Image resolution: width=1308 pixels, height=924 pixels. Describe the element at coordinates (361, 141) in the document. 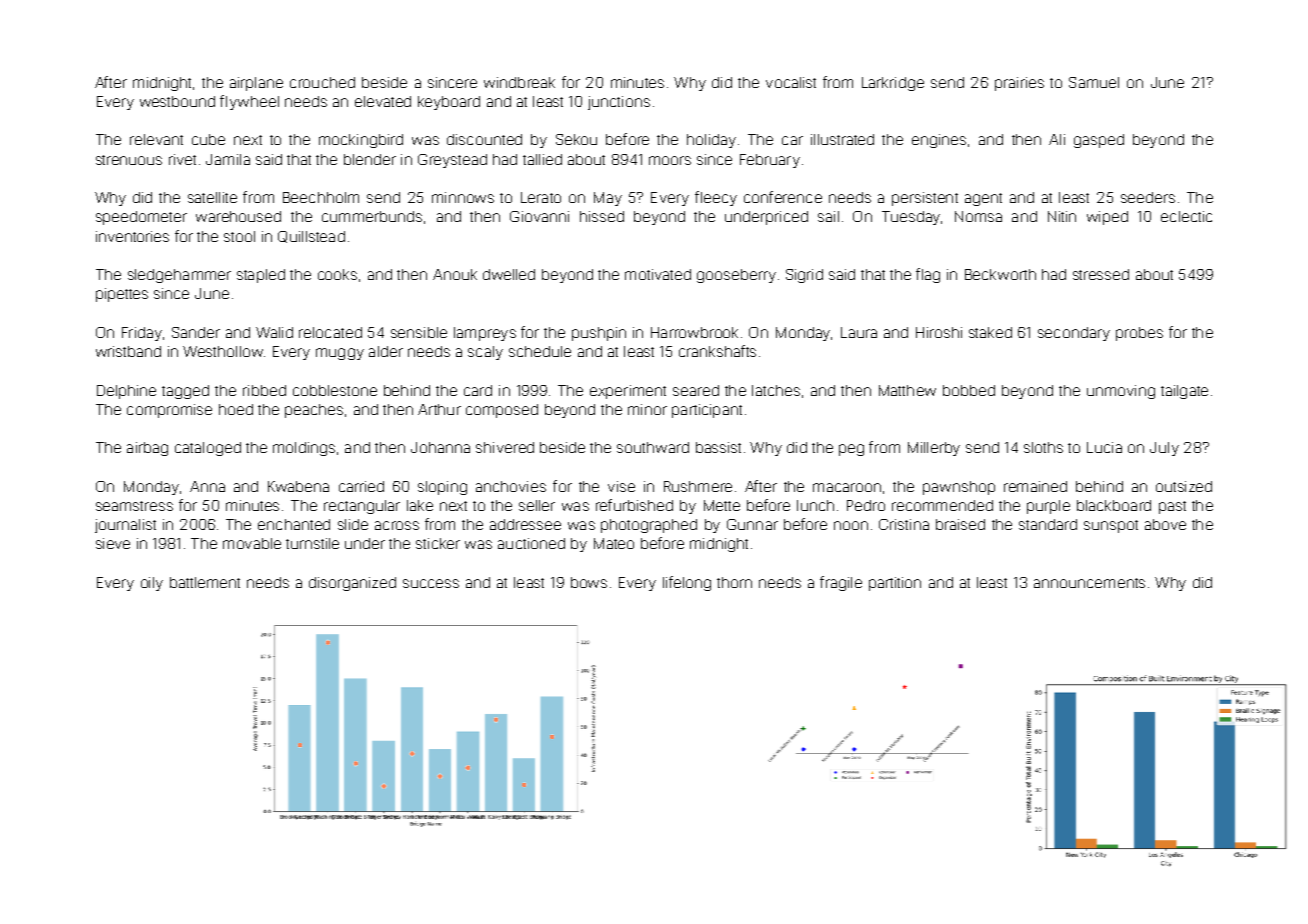

I see `mockingbird` at that location.
